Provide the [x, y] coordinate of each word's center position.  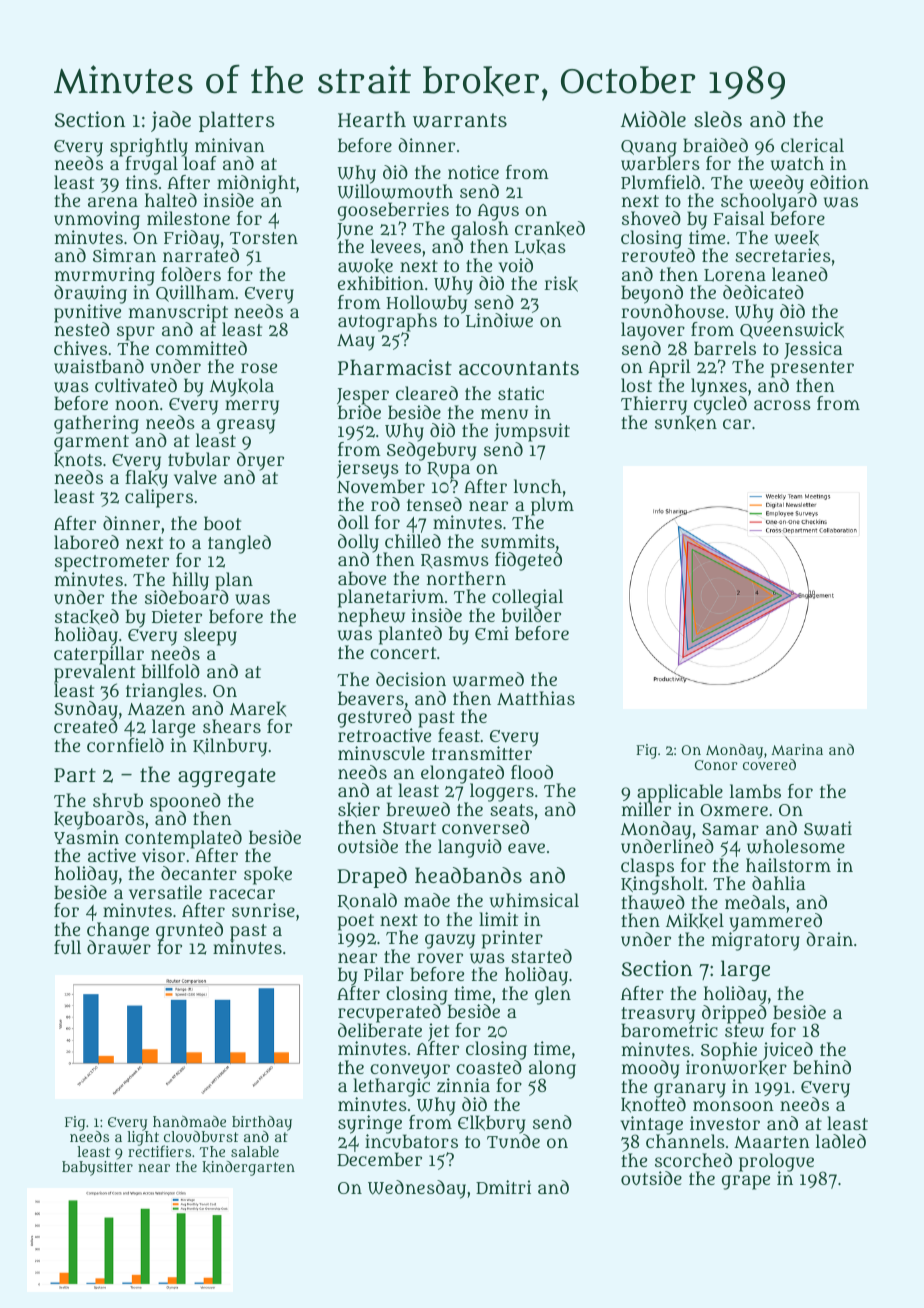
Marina [797, 749]
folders [191, 274]
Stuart [409, 828]
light [143, 1138]
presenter [812, 369]
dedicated [763, 292]
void [516, 265]
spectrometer [112, 563]
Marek [258, 709]
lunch [538, 486]
